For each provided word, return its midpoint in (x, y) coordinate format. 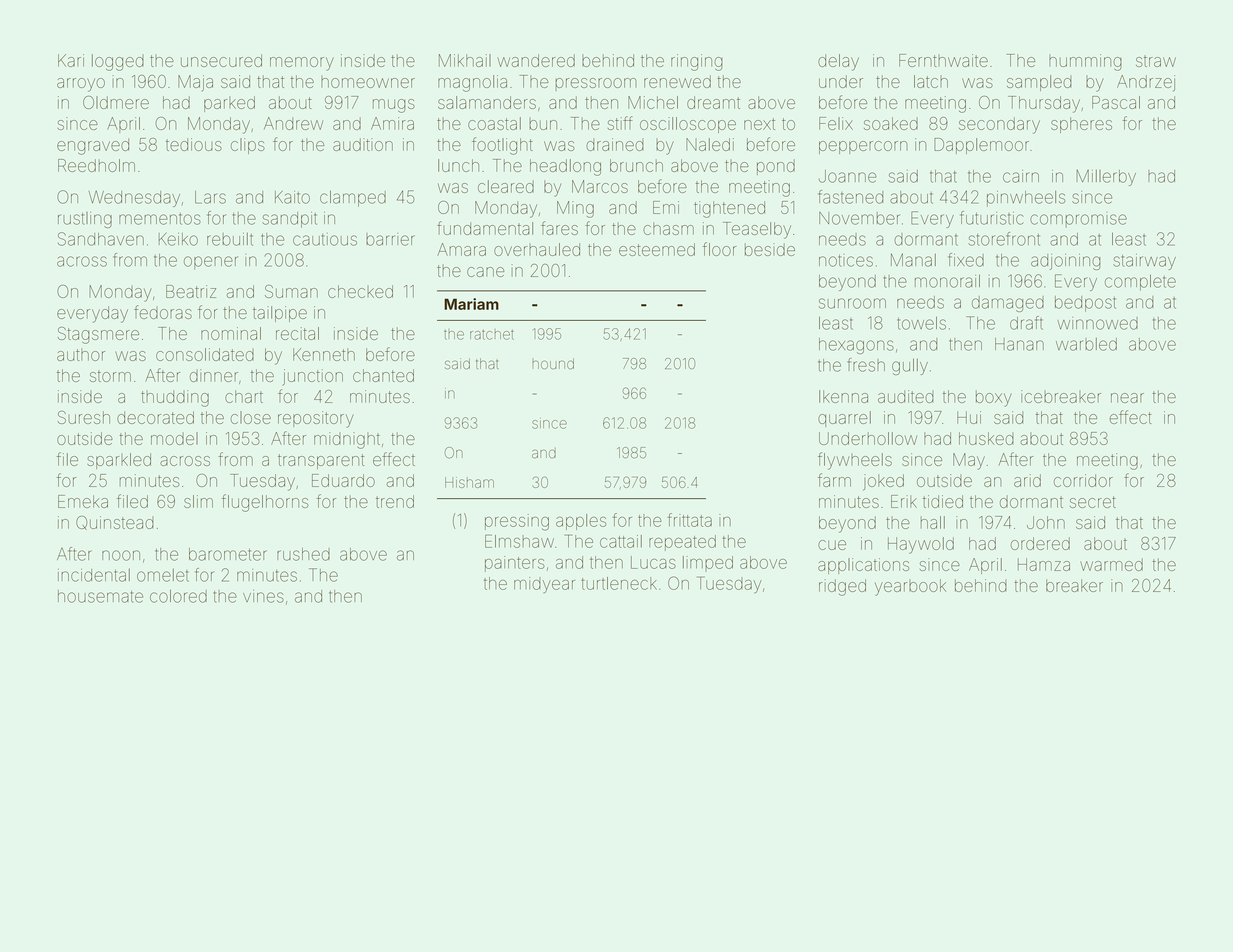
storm (110, 376)
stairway (1144, 262)
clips (248, 146)
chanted (383, 375)
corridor (1083, 480)
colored (178, 596)
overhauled (537, 249)
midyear (544, 585)
